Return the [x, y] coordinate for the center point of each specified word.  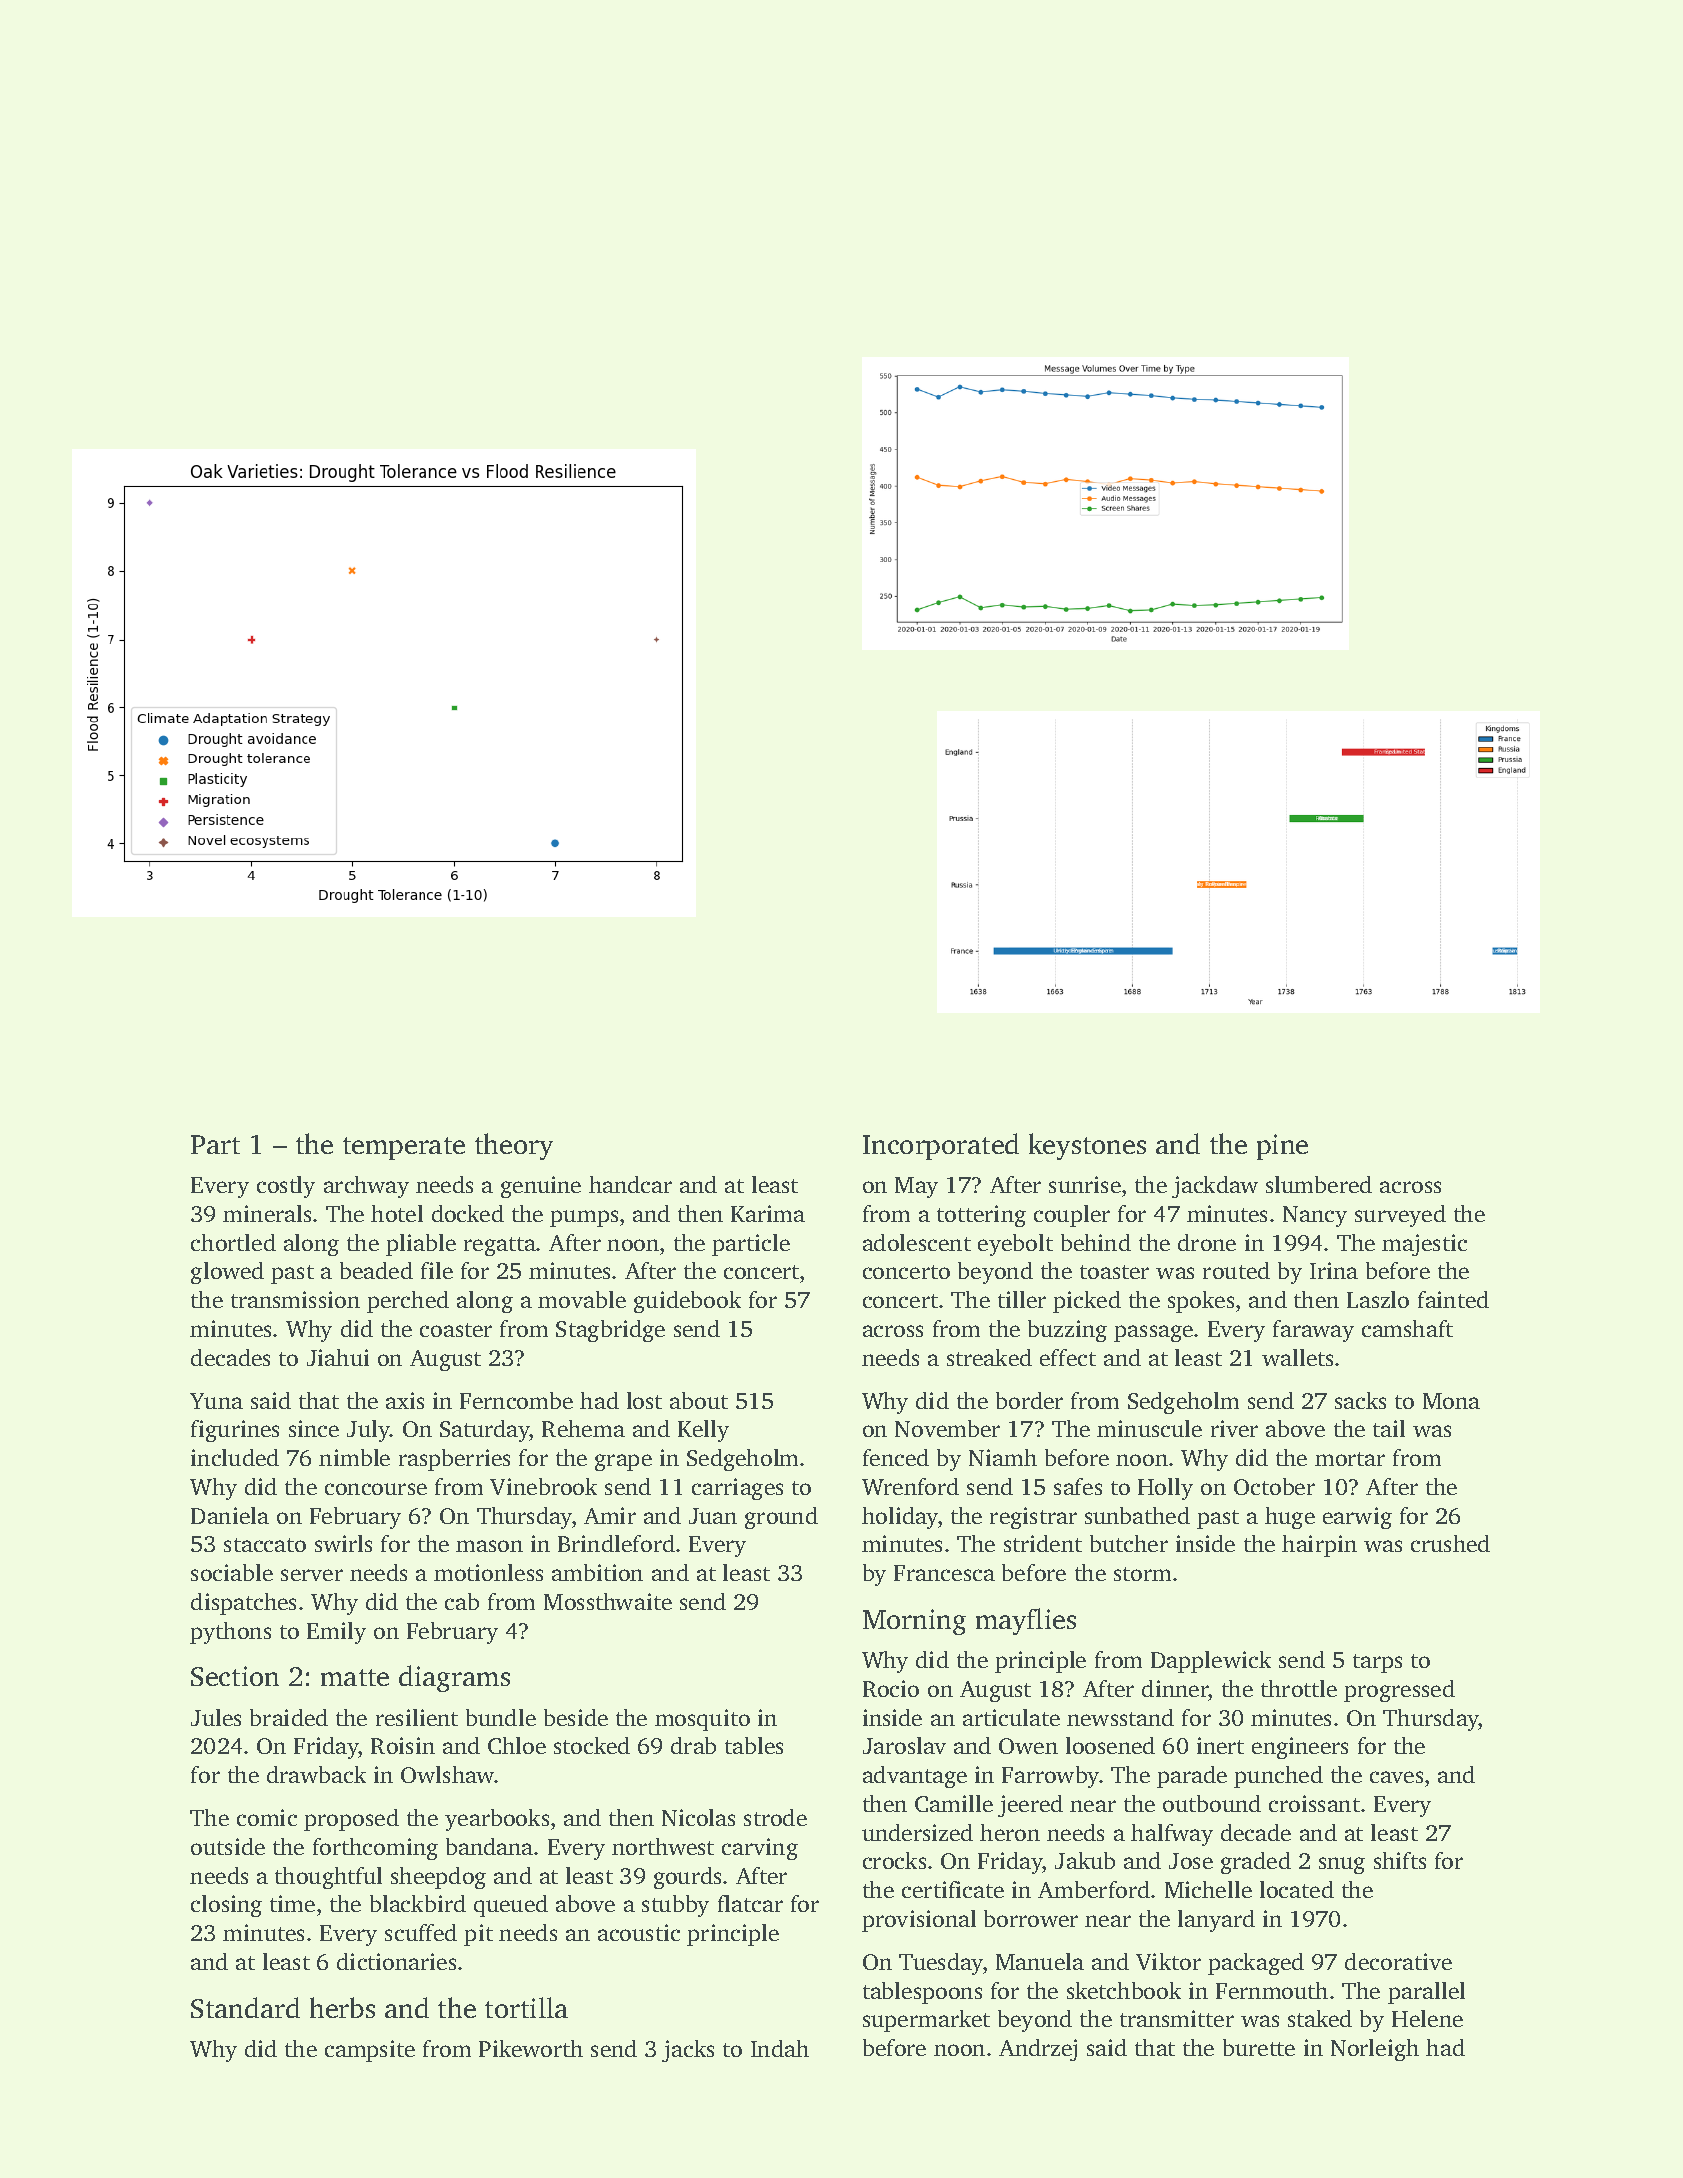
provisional [919, 1921]
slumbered [1319, 1184]
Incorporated [941, 1146]
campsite [370, 2051]
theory [514, 1146]
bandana [489, 1846]
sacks [1360, 1400]
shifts [1400, 1860]
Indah [780, 2048]
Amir [610, 1515]
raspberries [454, 1460]
